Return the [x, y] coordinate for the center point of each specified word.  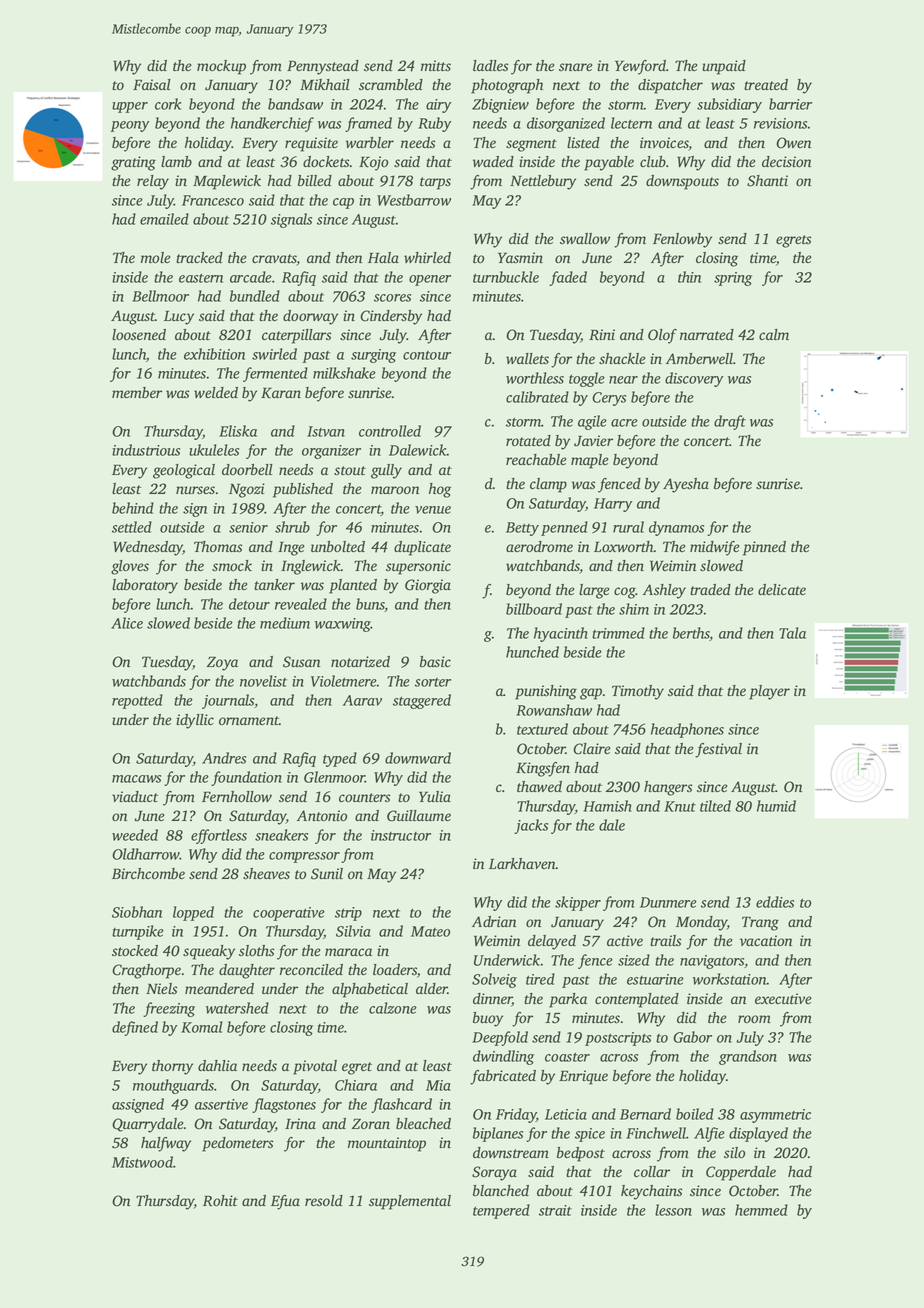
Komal [201, 1027]
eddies [775, 902]
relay [153, 182]
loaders [395, 970]
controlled [390, 431]
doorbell [247, 470]
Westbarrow [414, 200]
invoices [664, 144]
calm [774, 334]
